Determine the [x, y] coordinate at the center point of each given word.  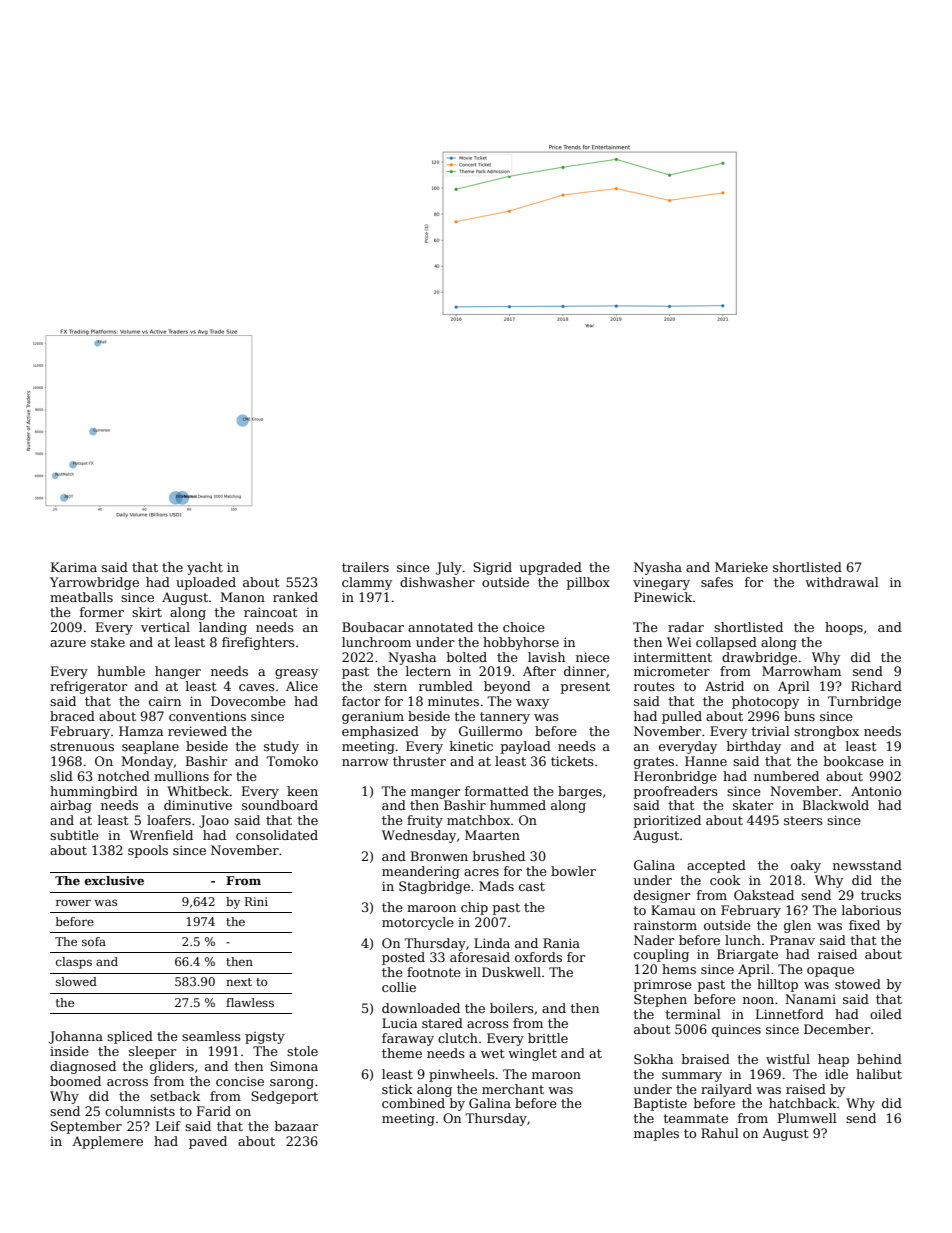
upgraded [551, 568]
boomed [75, 1081]
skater [753, 805]
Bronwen [439, 856]
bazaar [296, 1126]
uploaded [206, 583]
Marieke [741, 567]
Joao [214, 821]
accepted [716, 866]
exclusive [114, 880]
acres [481, 872]
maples [656, 1134]
